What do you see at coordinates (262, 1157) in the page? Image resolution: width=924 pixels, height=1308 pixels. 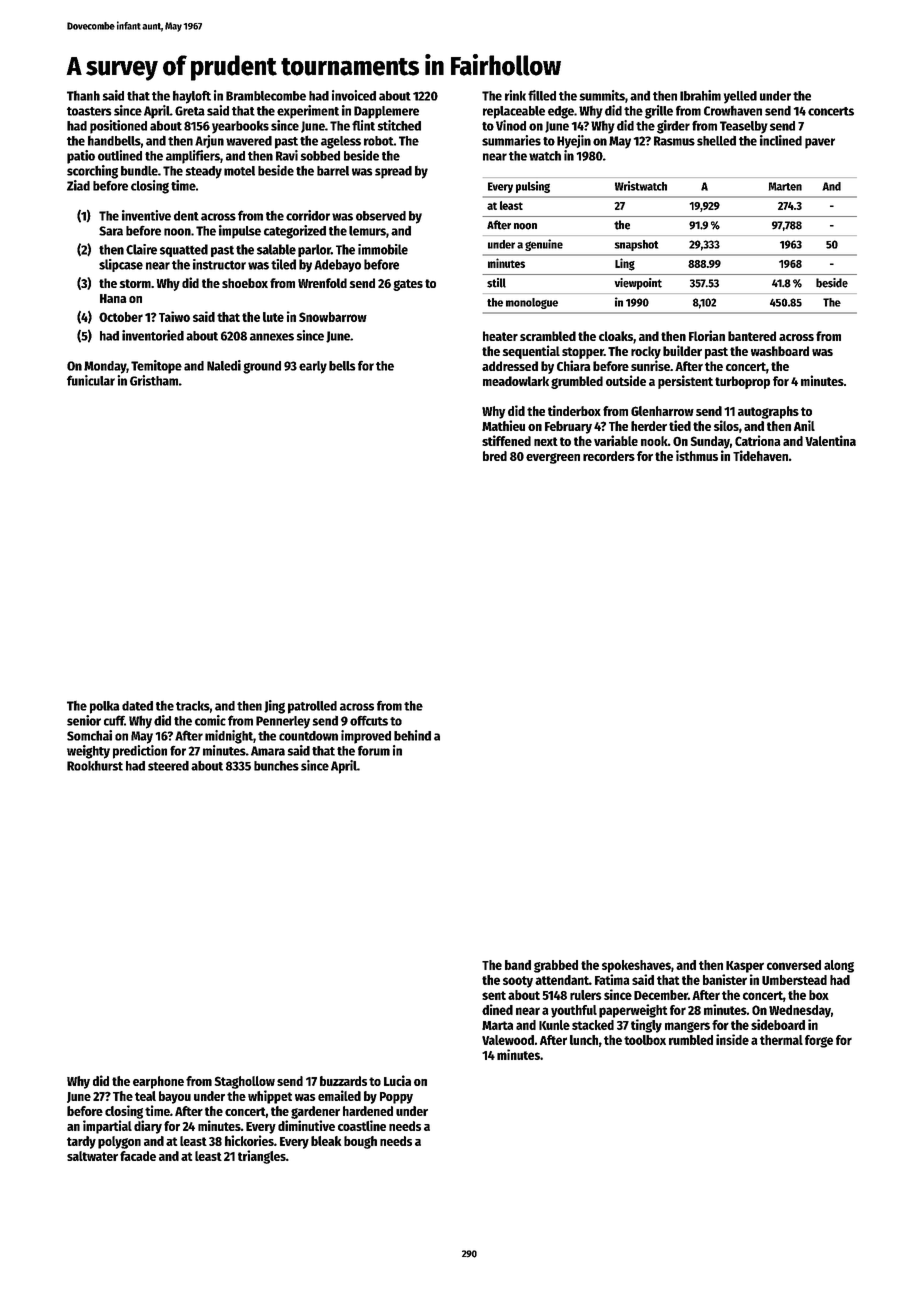 I see `triangles` at bounding box center [262, 1157].
